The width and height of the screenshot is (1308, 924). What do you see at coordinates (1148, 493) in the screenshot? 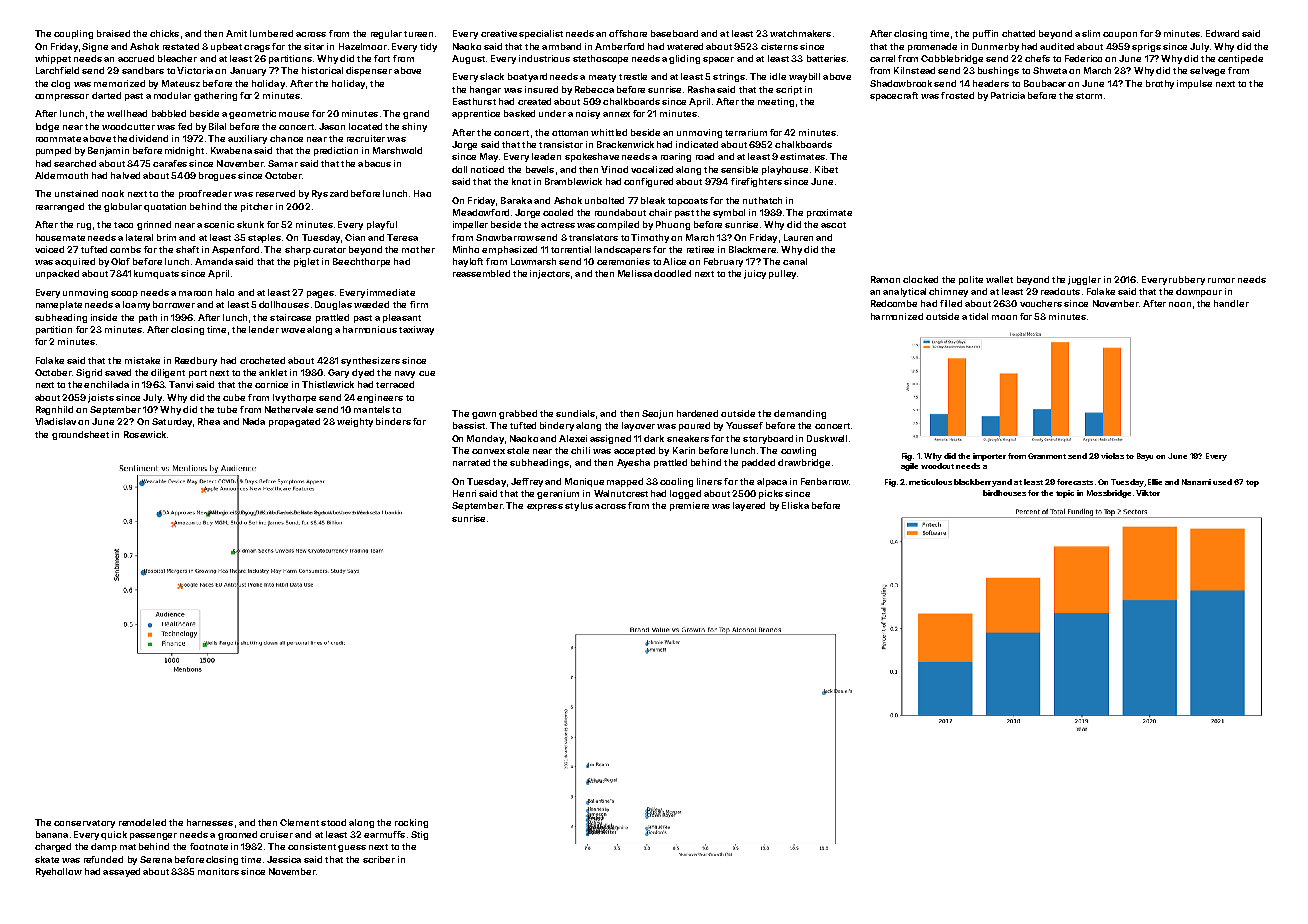
I see `Viktor` at bounding box center [1148, 493].
